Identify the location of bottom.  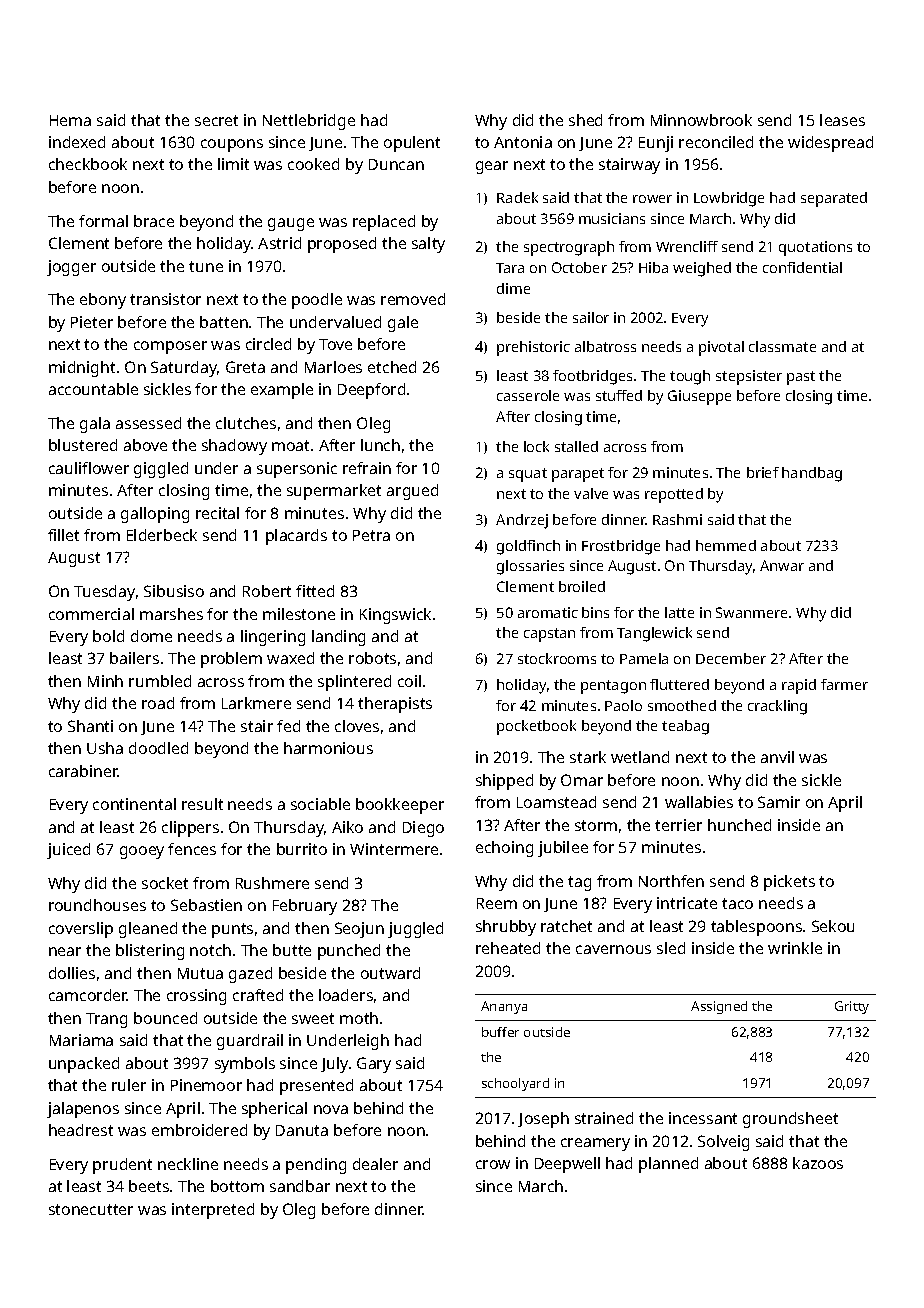
(237, 1186).
